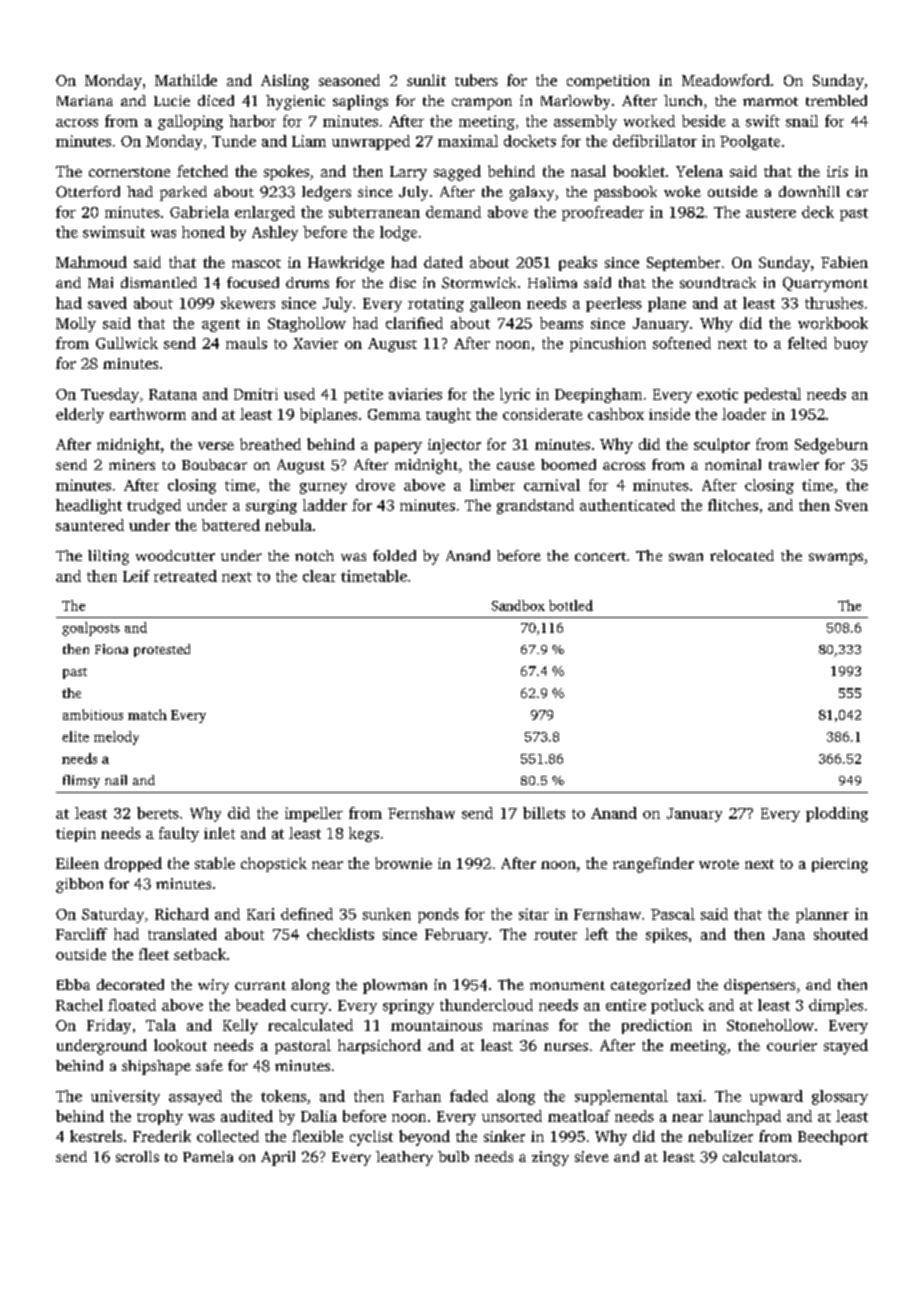 Image resolution: width=924 pixels, height=1308 pixels. I want to click on petite, so click(363, 395).
